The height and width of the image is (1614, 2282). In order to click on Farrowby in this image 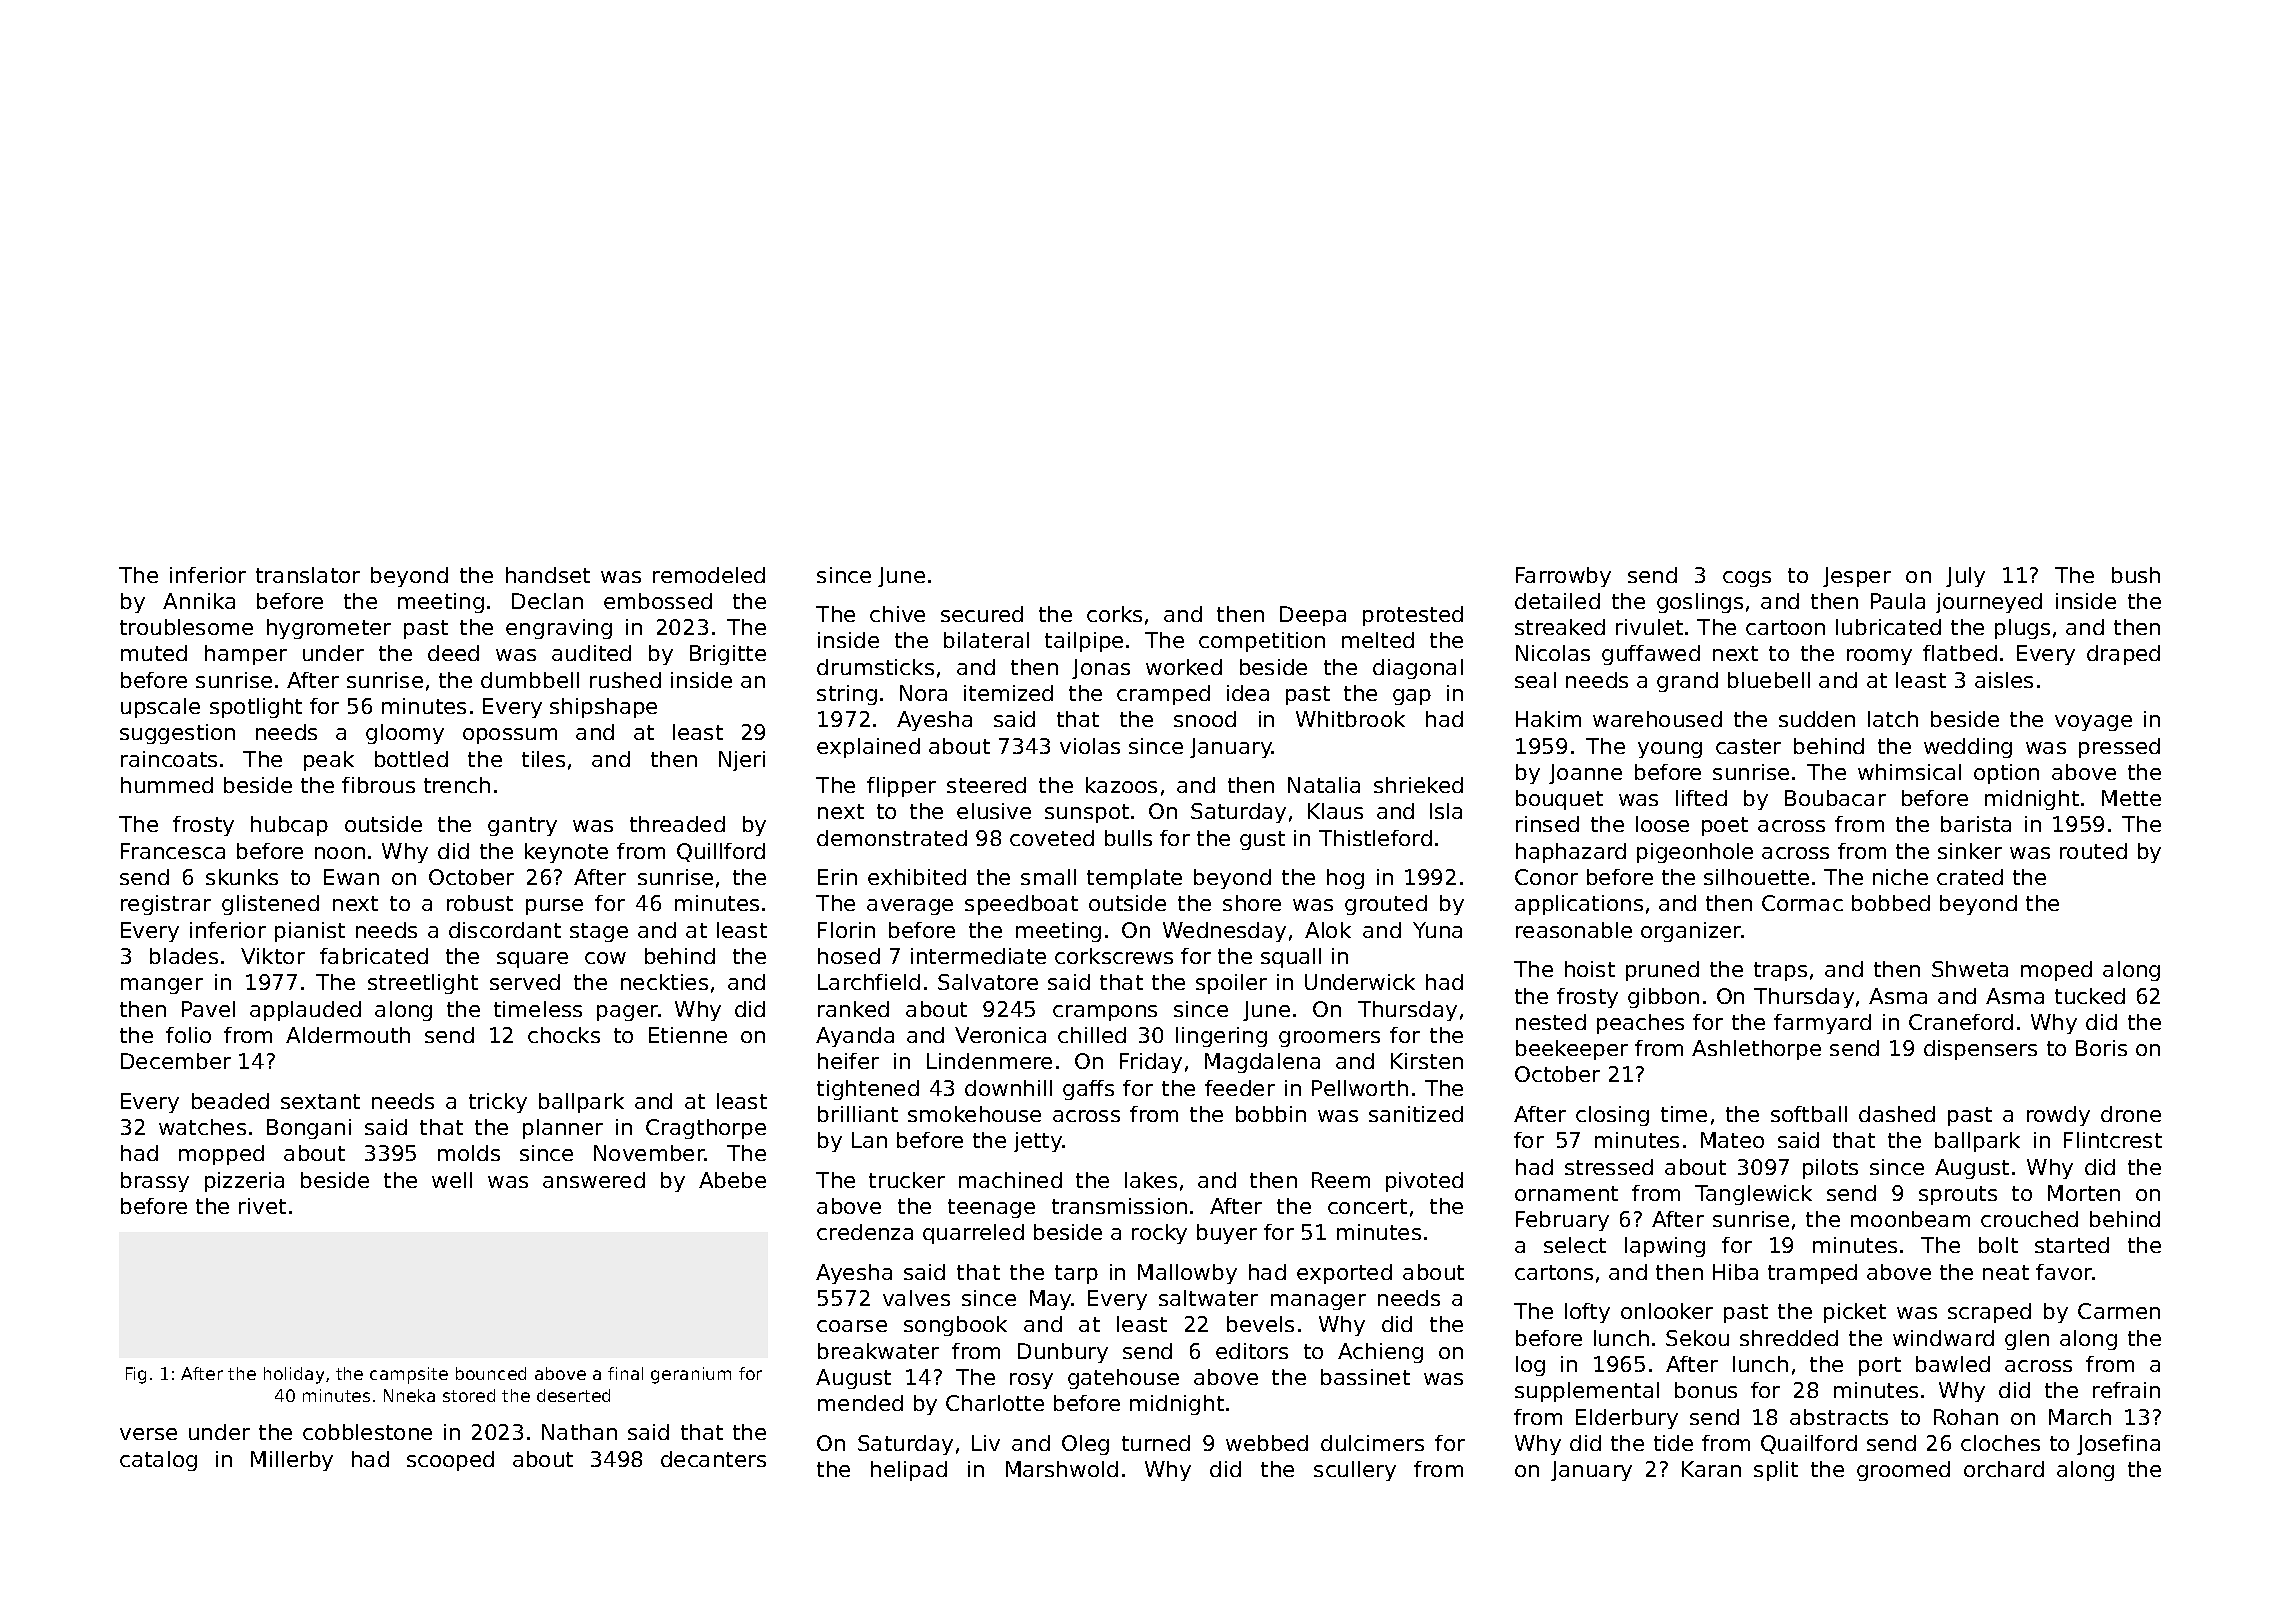, I will do `click(1563, 577)`.
